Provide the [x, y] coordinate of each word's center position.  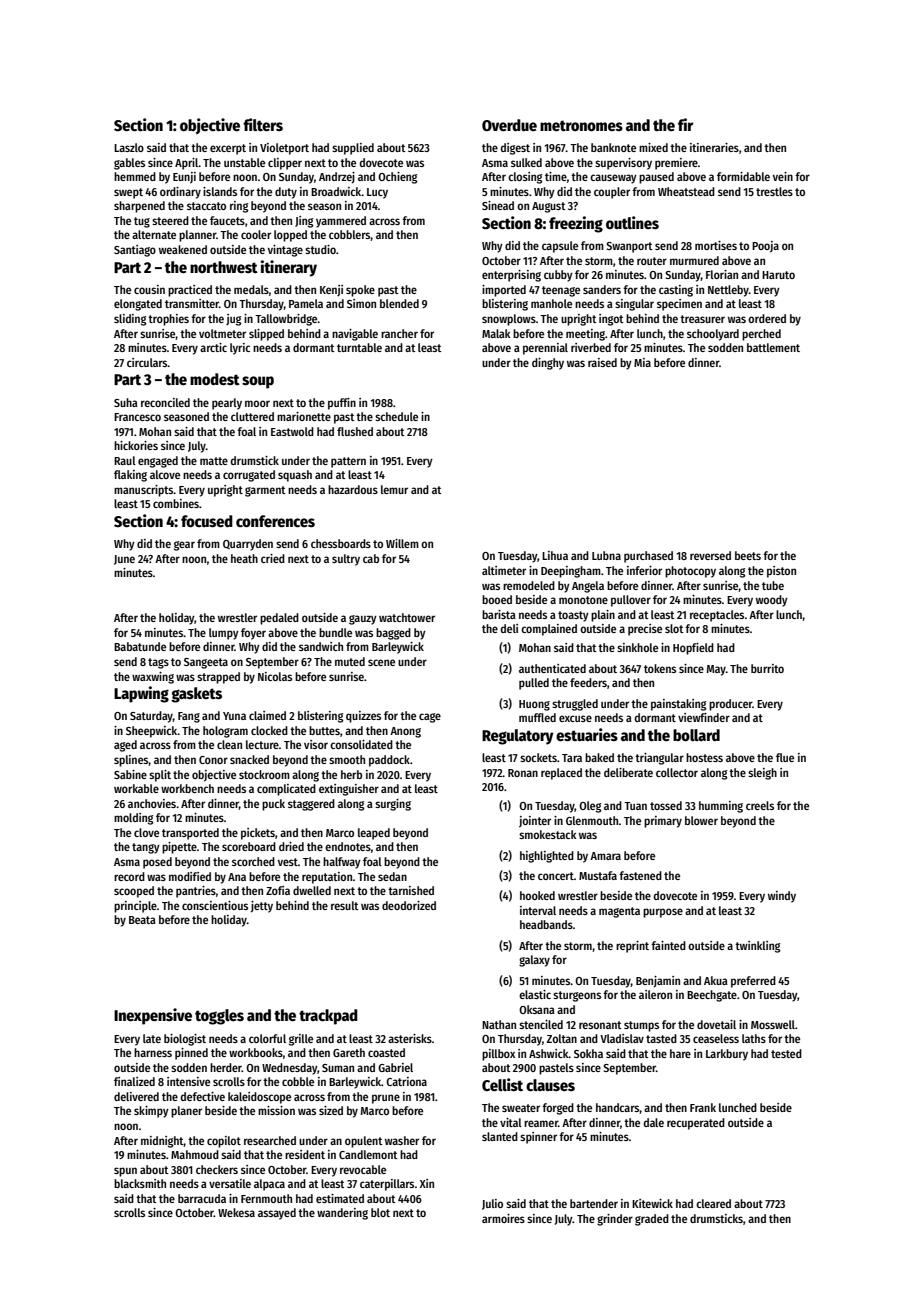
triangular [659, 759]
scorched [253, 861]
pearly [227, 404]
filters [263, 125]
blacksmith [140, 1183]
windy [782, 897]
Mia [642, 362]
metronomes [581, 126]
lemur [394, 489]
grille [301, 1040]
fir [685, 124]
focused [207, 521]
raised [602, 362]
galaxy [534, 961]
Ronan [523, 773]
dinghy [548, 364]
